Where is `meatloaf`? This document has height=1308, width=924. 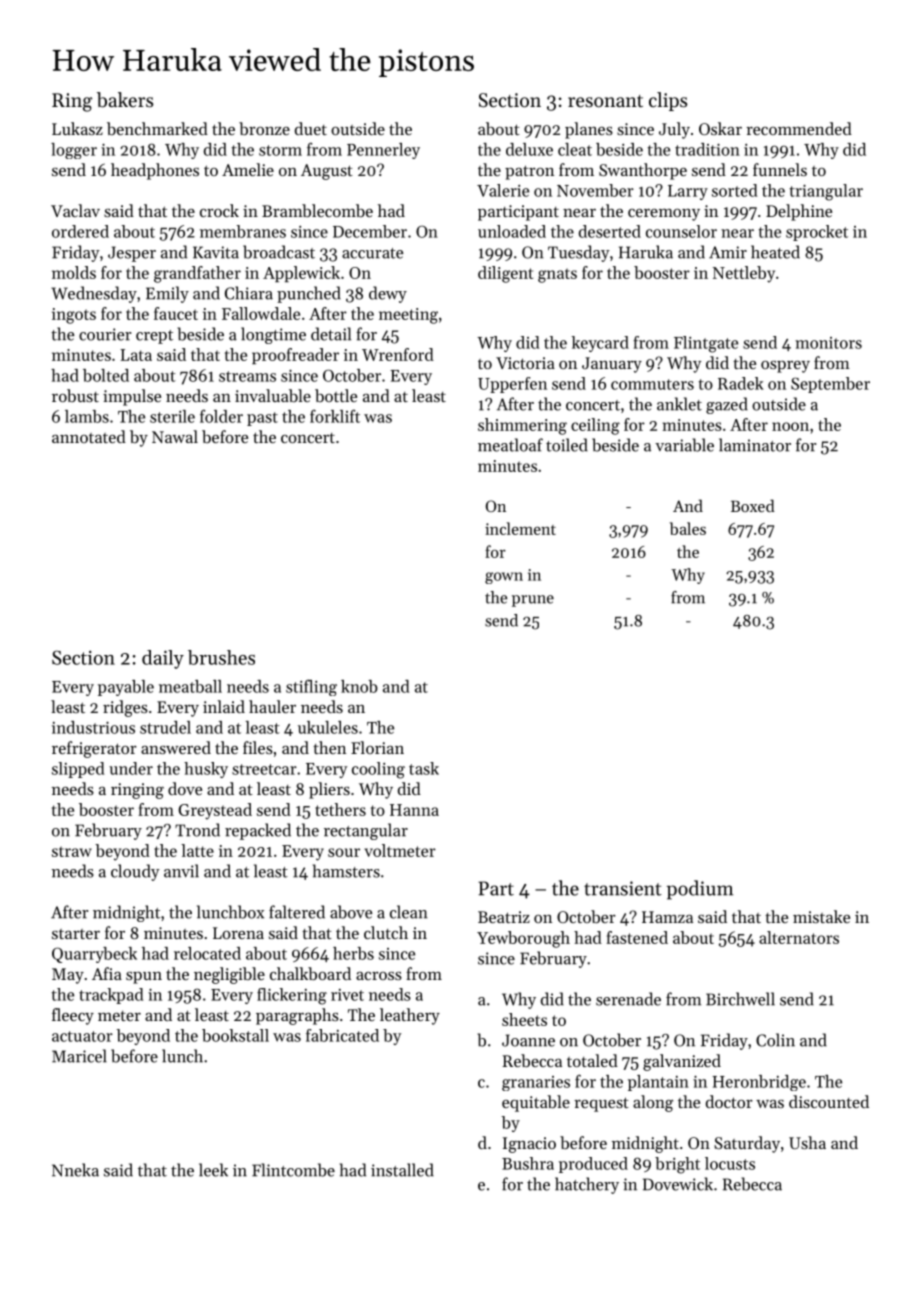
meatloaf is located at coordinates (510, 445).
